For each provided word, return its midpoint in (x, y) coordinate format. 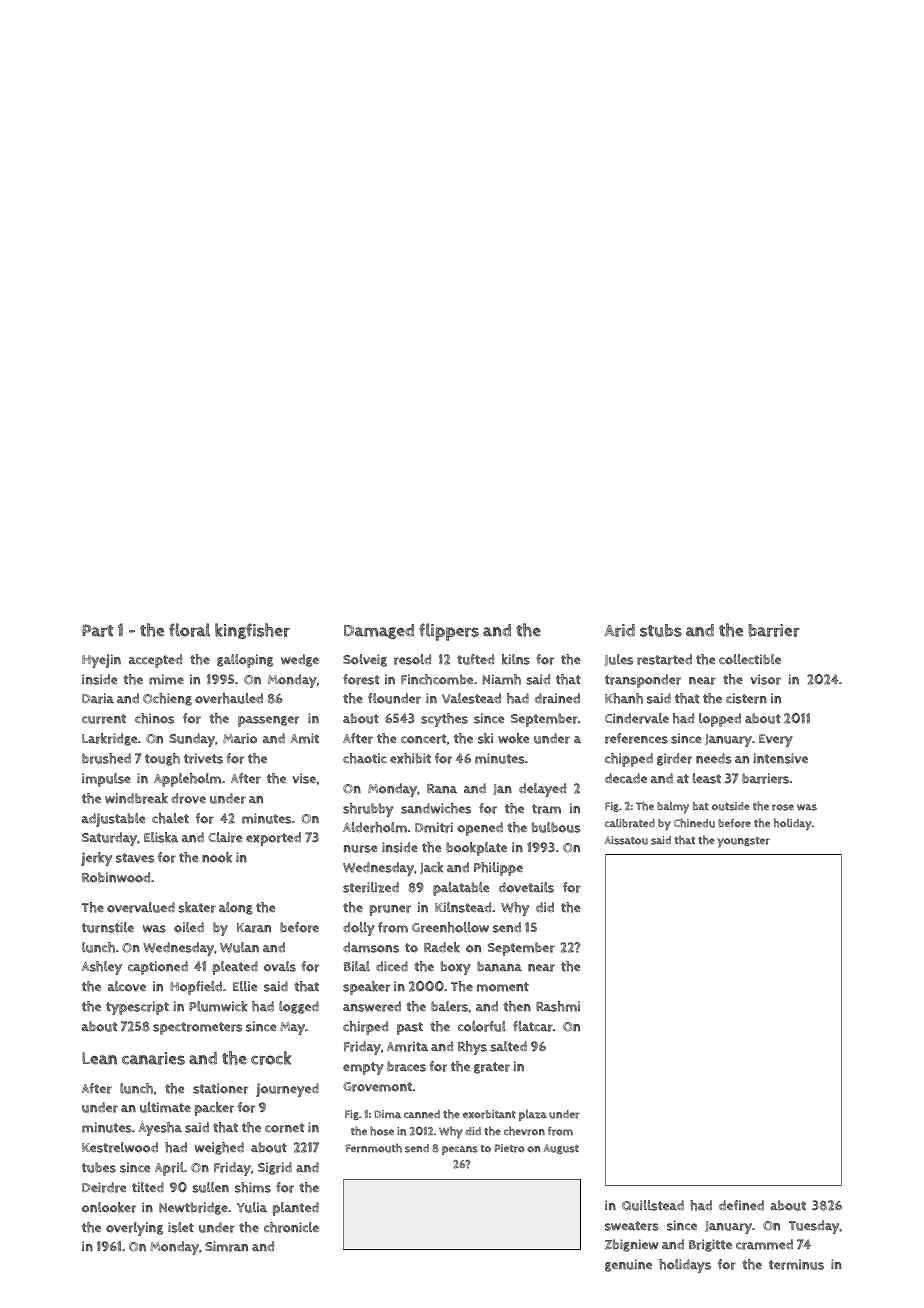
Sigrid (275, 1168)
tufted (475, 659)
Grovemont (377, 1087)
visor (765, 679)
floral (189, 630)
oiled (189, 927)
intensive (780, 758)
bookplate (476, 849)
